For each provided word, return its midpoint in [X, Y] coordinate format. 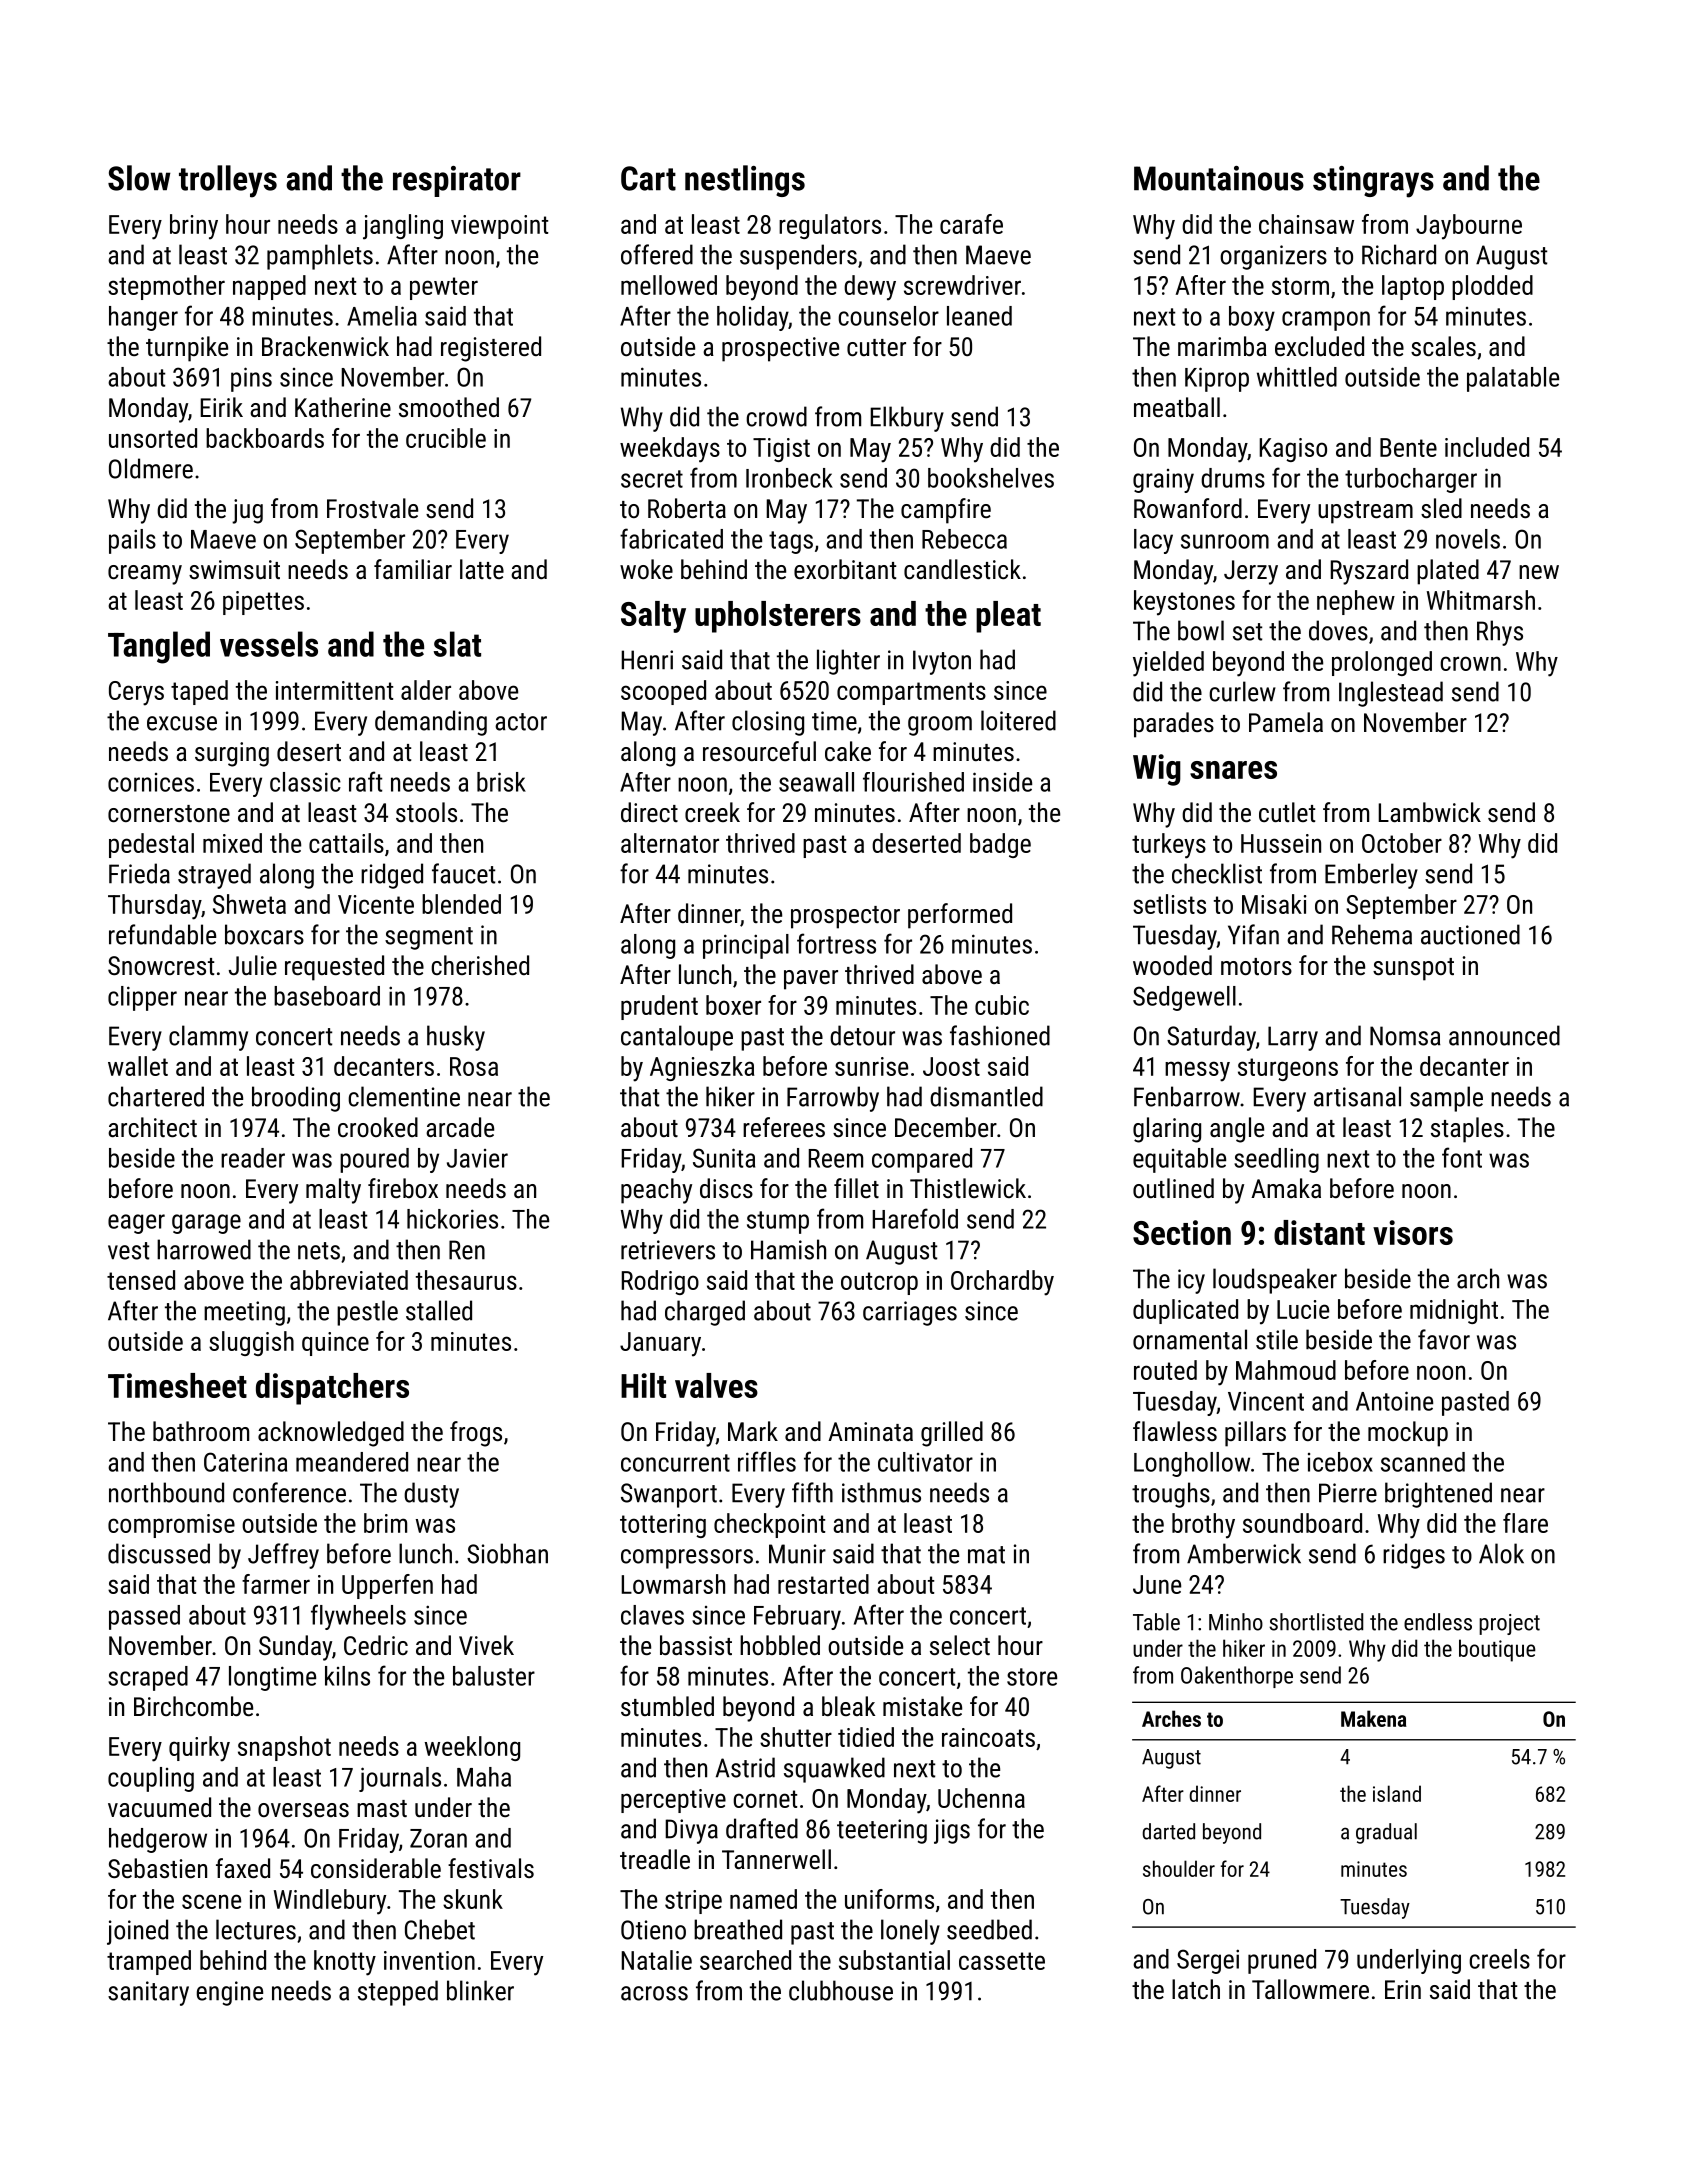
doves [1338, 630]
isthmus [881, 1492]
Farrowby [833, 1099]
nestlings [745, 181]
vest [128, 1251]
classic [305, 782]
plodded [1492, 287]
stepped [398, 1993]
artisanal [1357, 1096]
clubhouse [841, 1990]
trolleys [228, 181]
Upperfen [387, 1586]
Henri [647, 660]
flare [1525, 1523]
